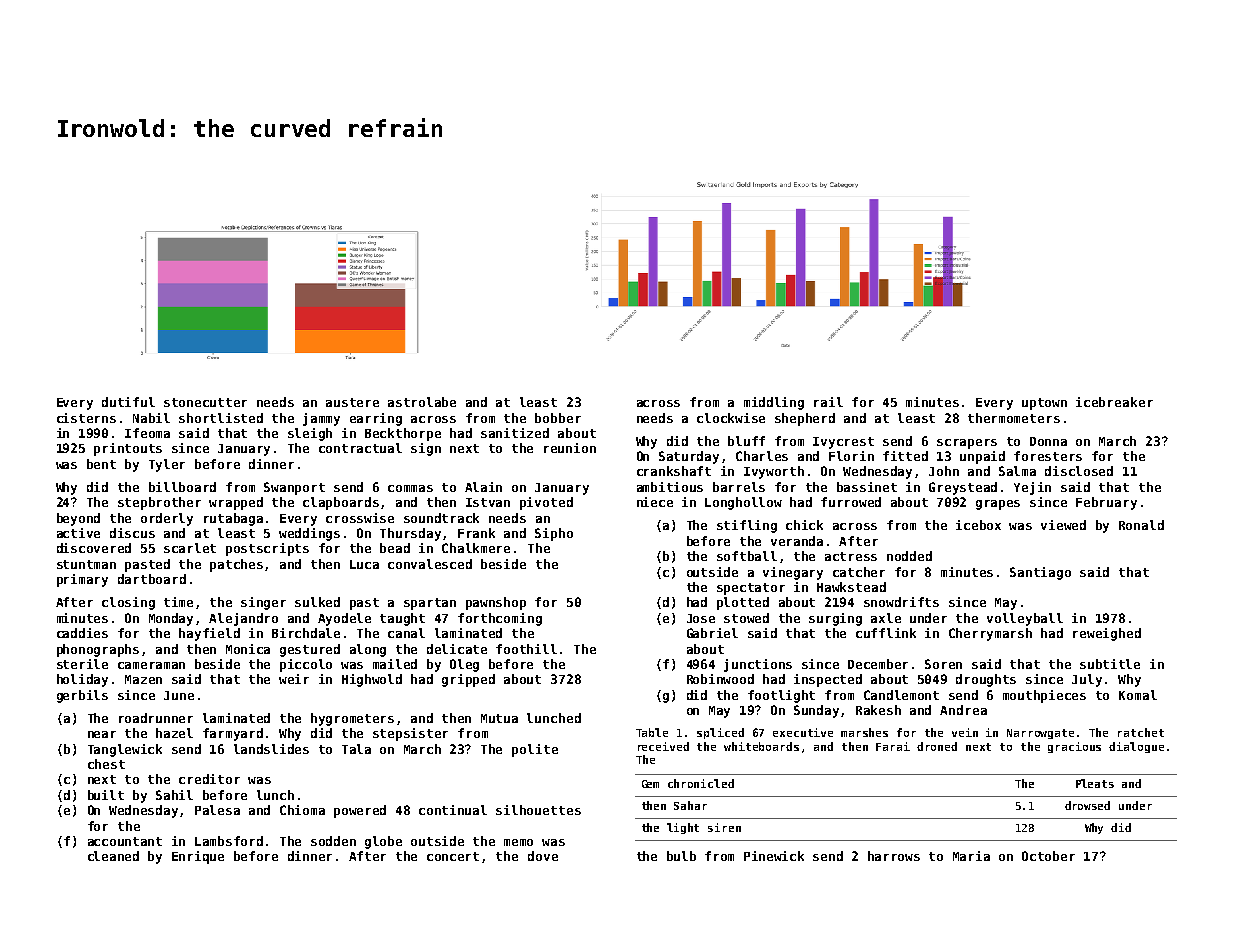  What do you see at coordinates (554, 534) in the screenshot?
I see `Sipho` at bounding box center [554, 534].
